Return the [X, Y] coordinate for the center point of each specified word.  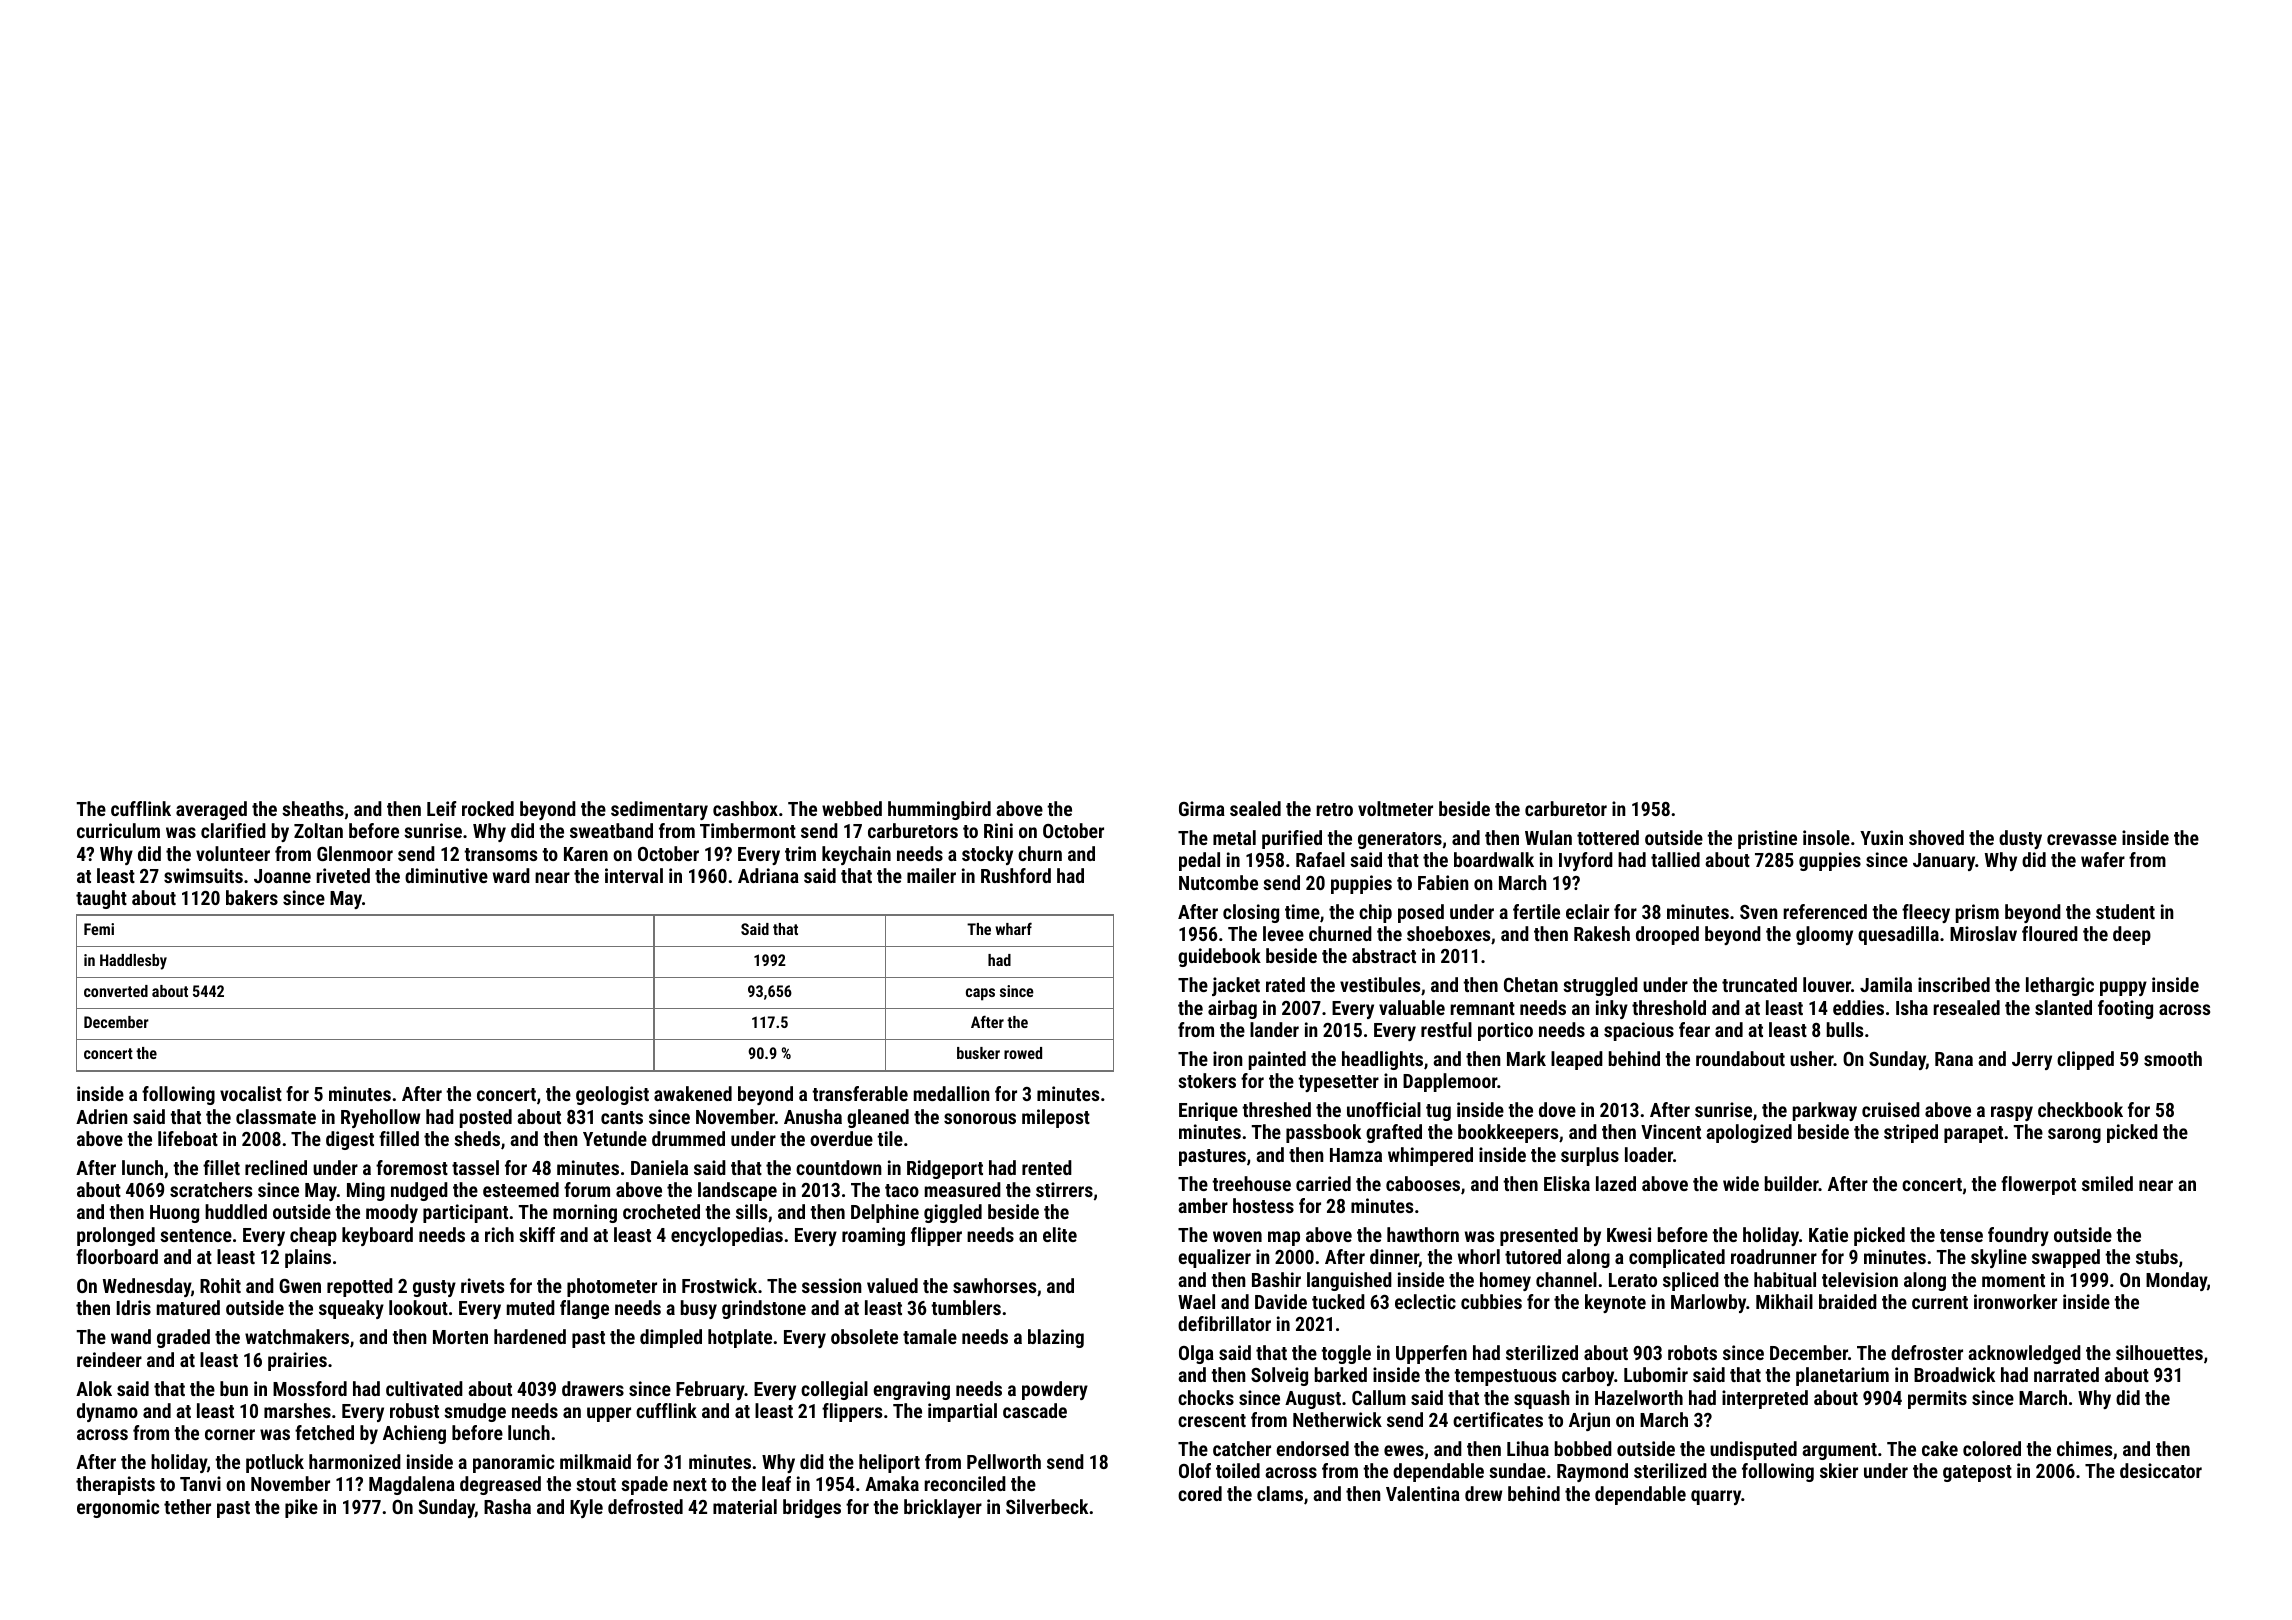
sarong [2074, 1135]
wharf [1013, 928]
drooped [1667, 935]
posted [486, 1118]
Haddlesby [133, 962]
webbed [852, 808]
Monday [2176, 1281]
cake [1940, 1448]
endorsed [1313, 1448]
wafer [2103, 859]
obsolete [864, 1336]
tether [187, 1506]
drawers [593, 1388]
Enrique [1208, 1111]
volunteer [233, 853]
